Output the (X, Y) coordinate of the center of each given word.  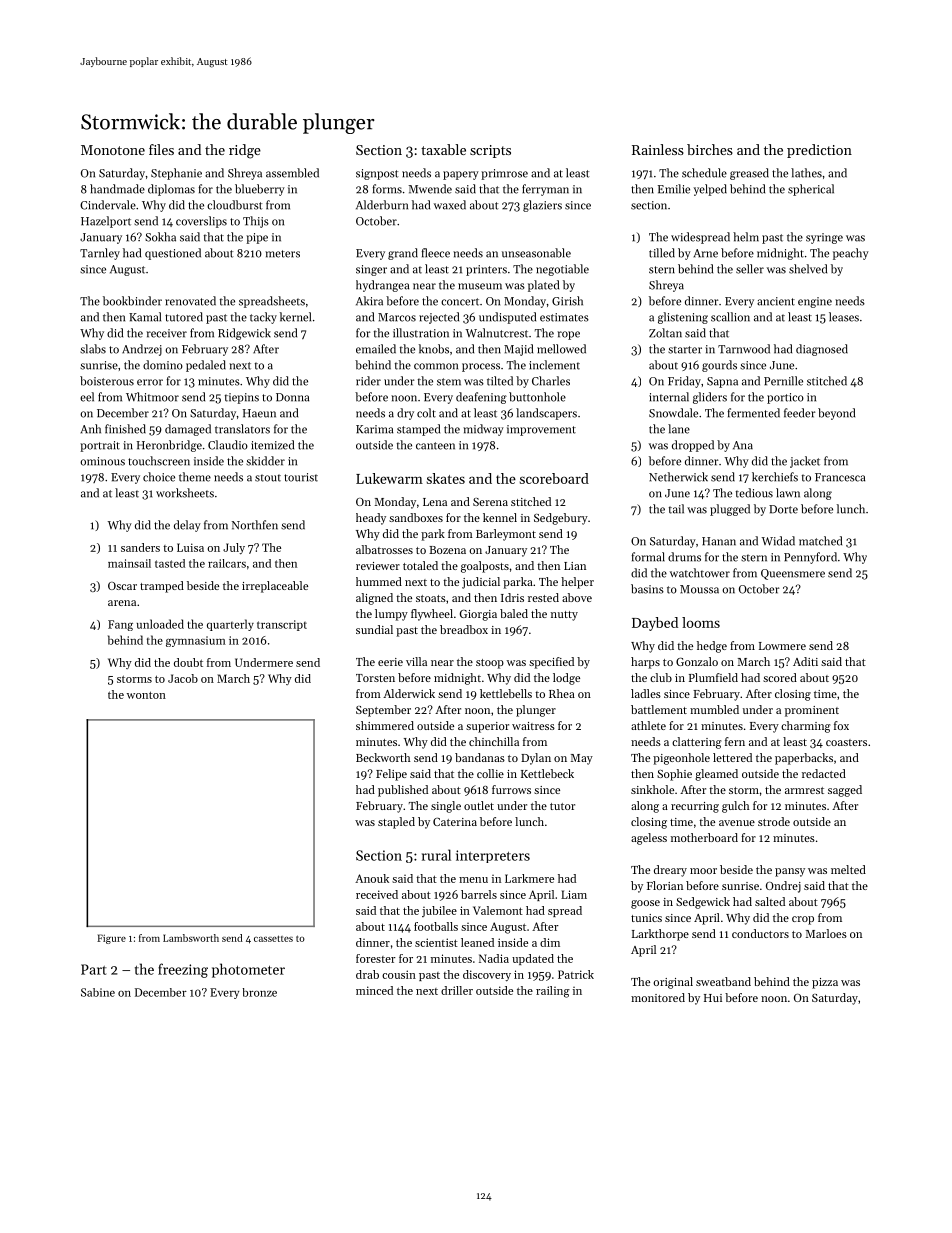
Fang (120, 625)
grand (403, 254)
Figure (111, 939)
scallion (730, 317)
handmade (117, 189)
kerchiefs (775, 477)
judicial (481, 583)
